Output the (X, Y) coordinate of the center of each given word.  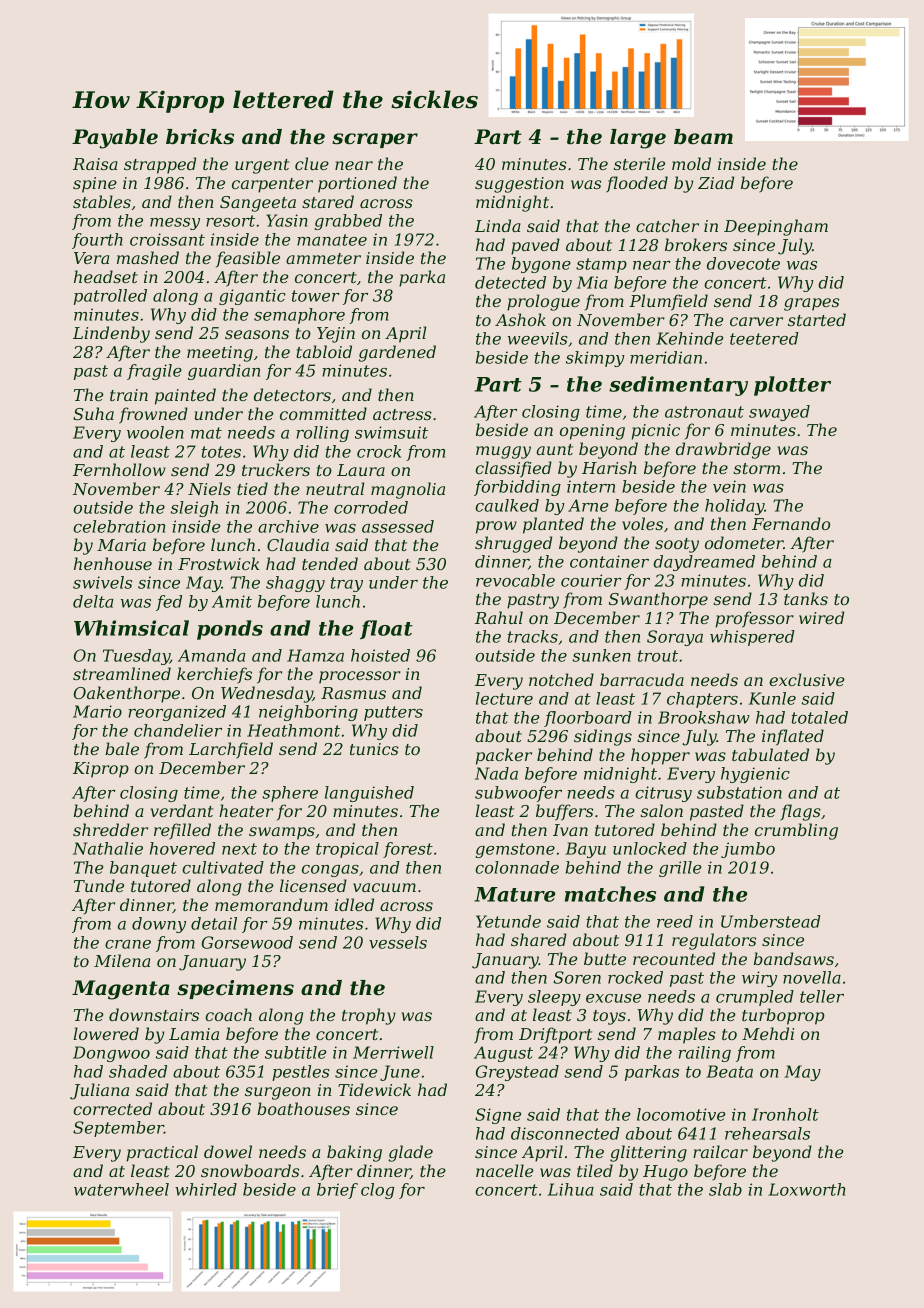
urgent (262, 166)
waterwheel (121, 1189)
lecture (504, 698)
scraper (375, 140)
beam (703, 137)
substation (739, 792)
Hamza (315, 655)
